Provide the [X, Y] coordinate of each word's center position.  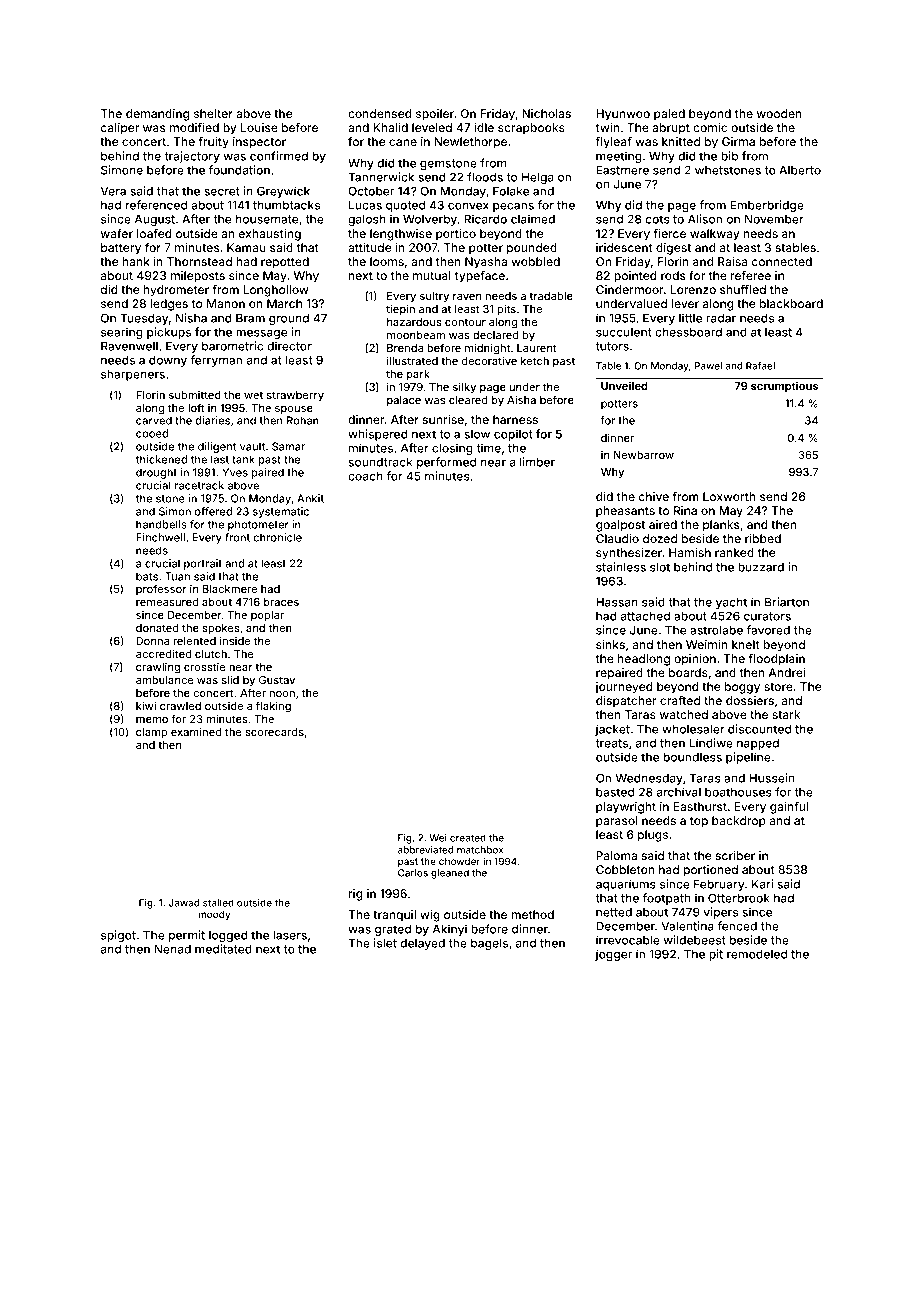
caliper [120, 129]
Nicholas [546, 113]
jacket [612, 730]
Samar [288, 446]
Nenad [172, 949]
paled [669, 115]
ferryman [216, 361]
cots [657, 219]
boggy [742, 688]
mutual [432, 275]
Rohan [303, 420]
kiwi [146, 705]
